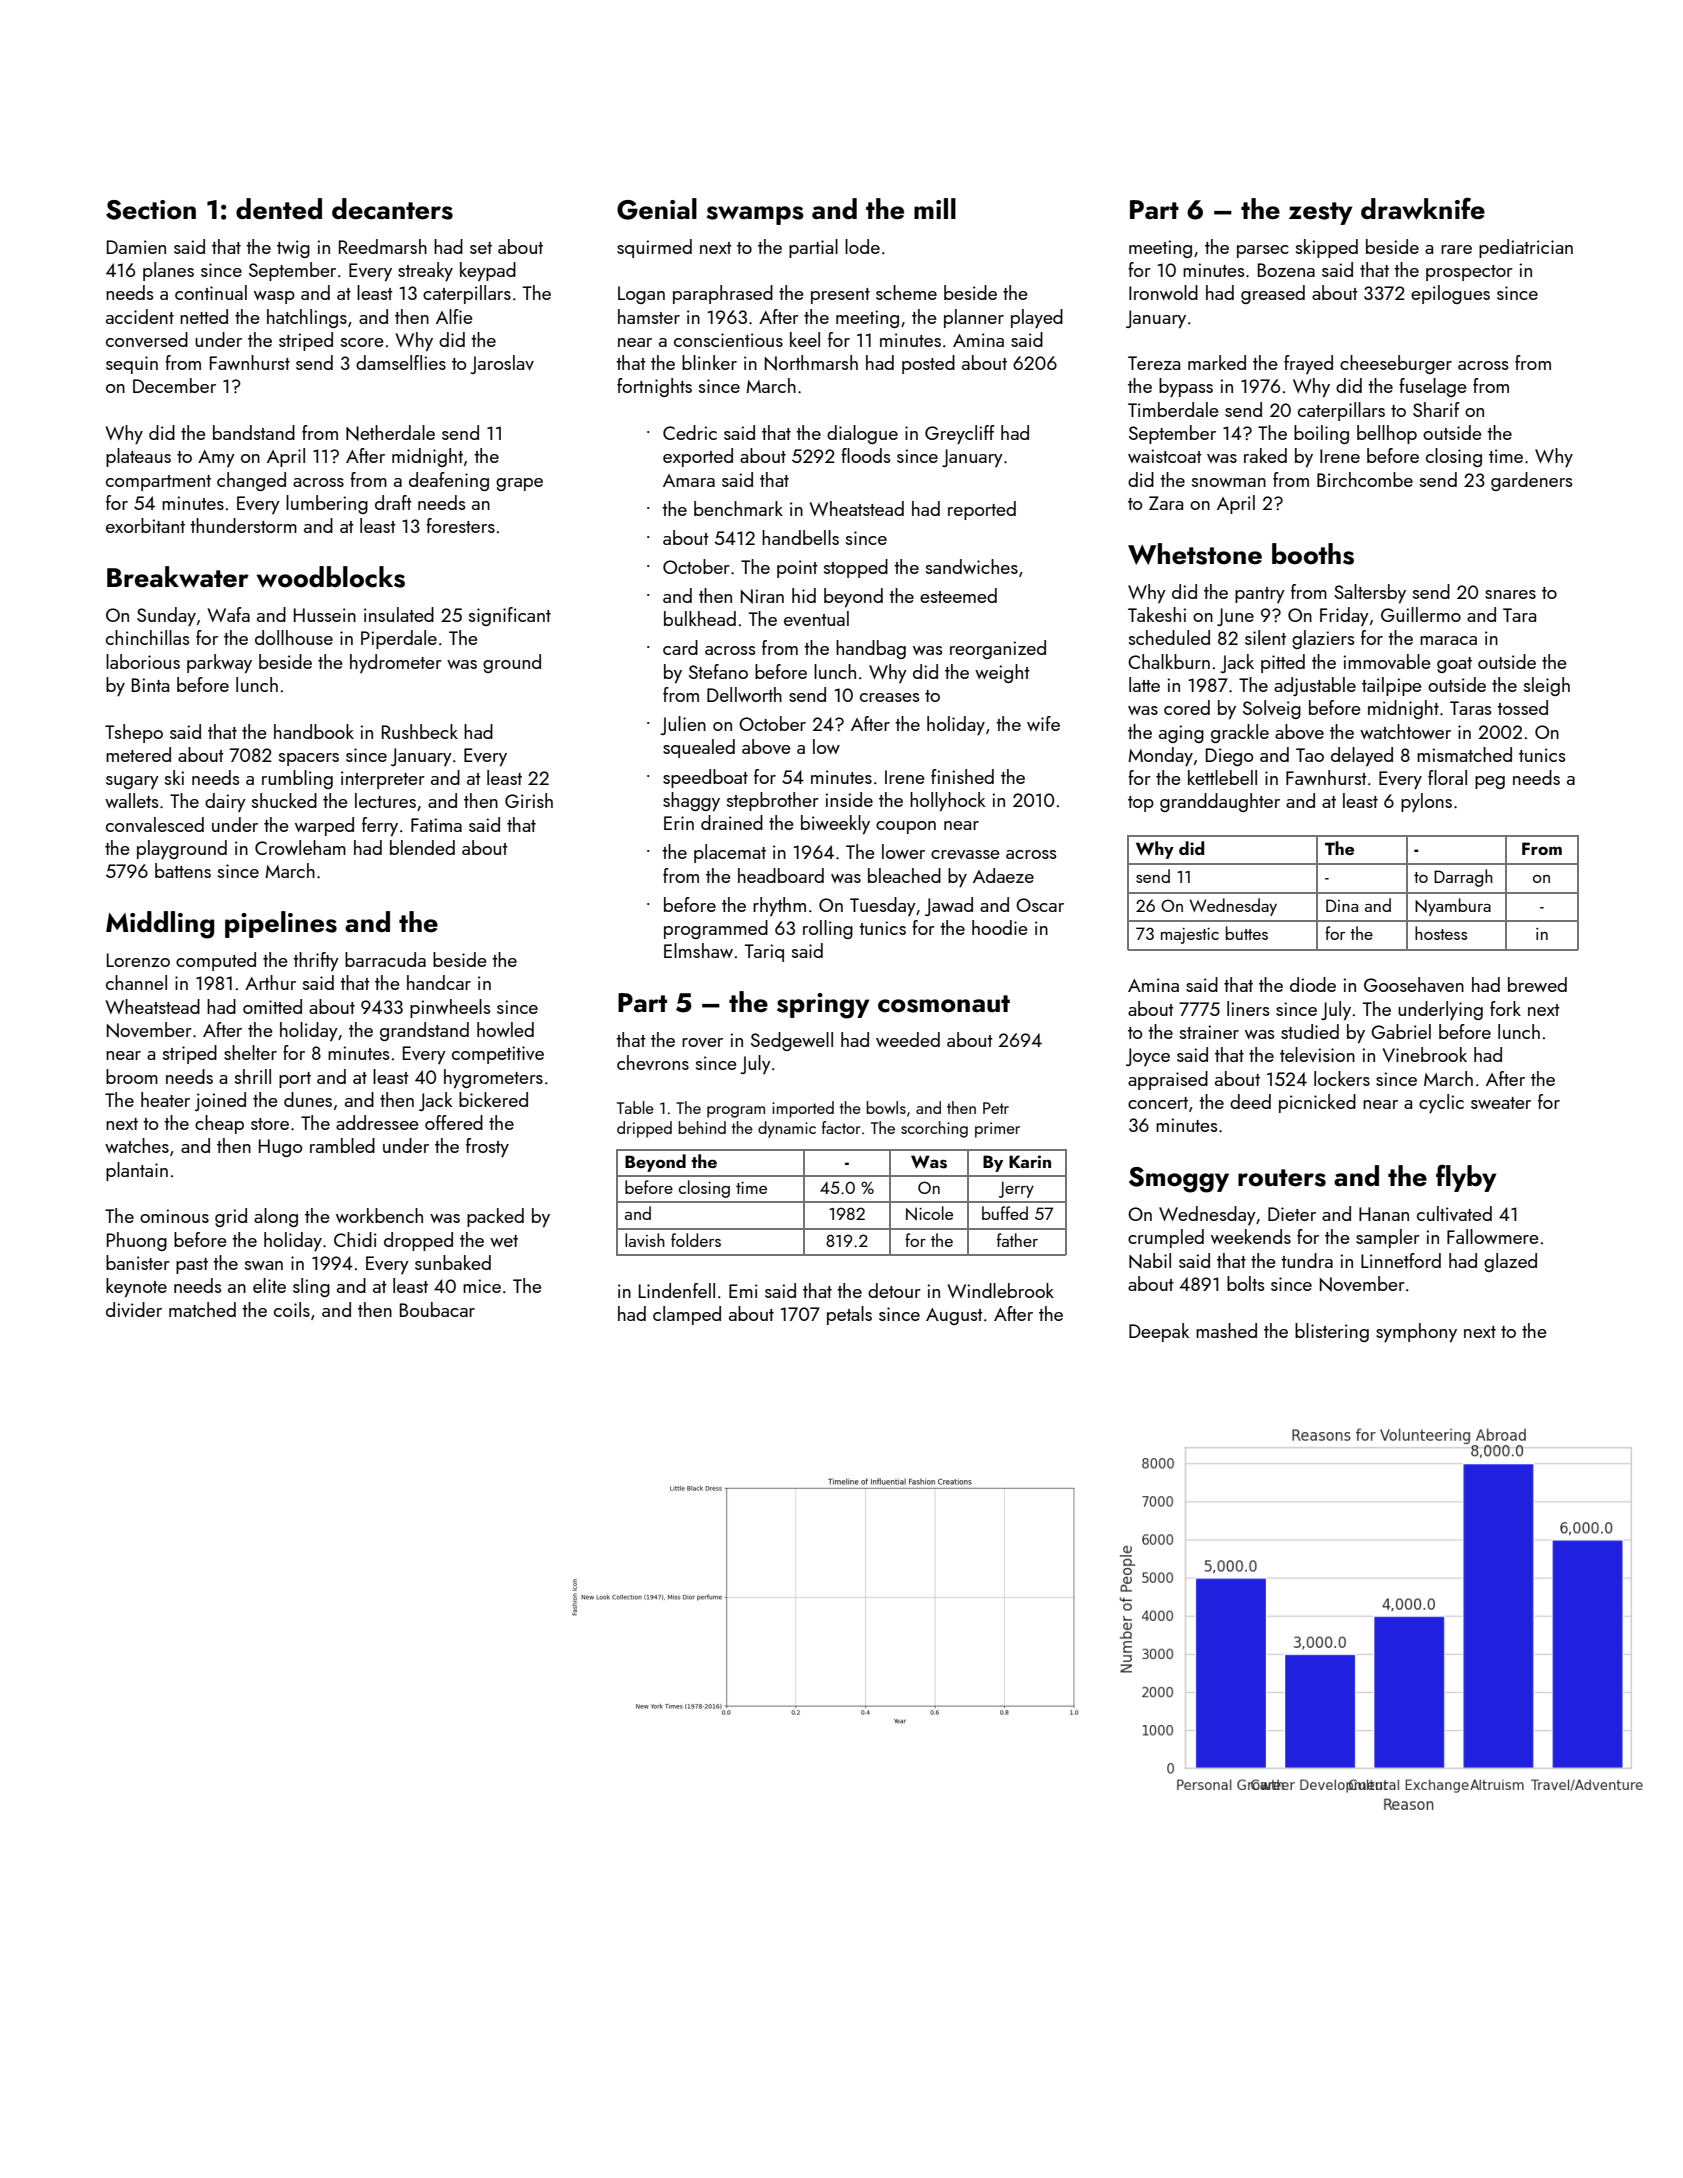 The image size is (1683, 2178). Describe the element at coordinates (687, 1315) in the screenshot. I see `clamped` at that location.
